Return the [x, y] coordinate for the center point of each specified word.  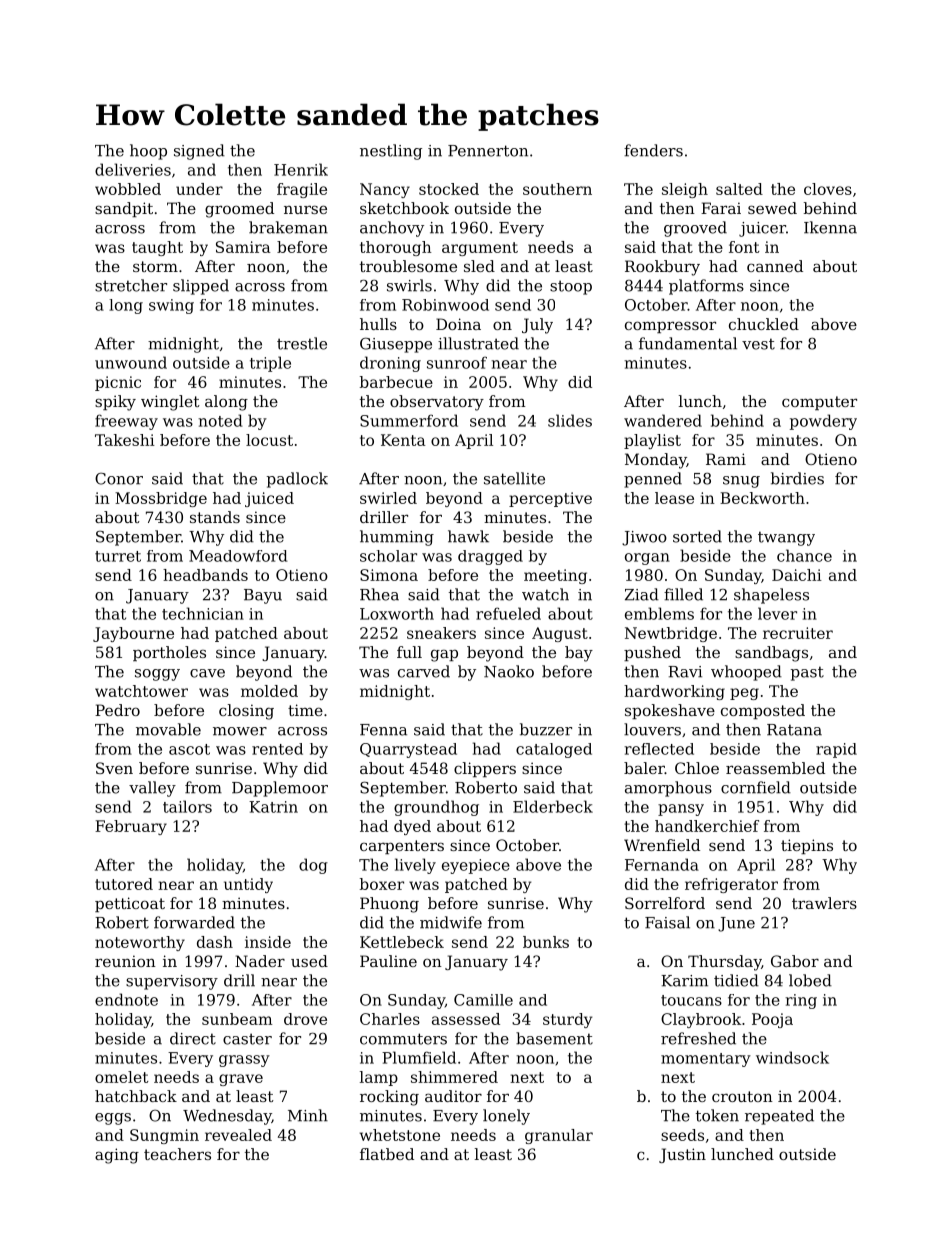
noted [220, 420]
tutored [124, 884]
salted [739, 189]
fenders [653, 150]
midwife [451, 922]
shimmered [454, 1077]
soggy [157, 675]
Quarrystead [408, 750]
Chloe [697, 768]
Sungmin [164, 1136]
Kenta [403, 440]
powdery [823, 422]
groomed [239, 210]
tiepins [807, 846]
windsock [792, 1057]
